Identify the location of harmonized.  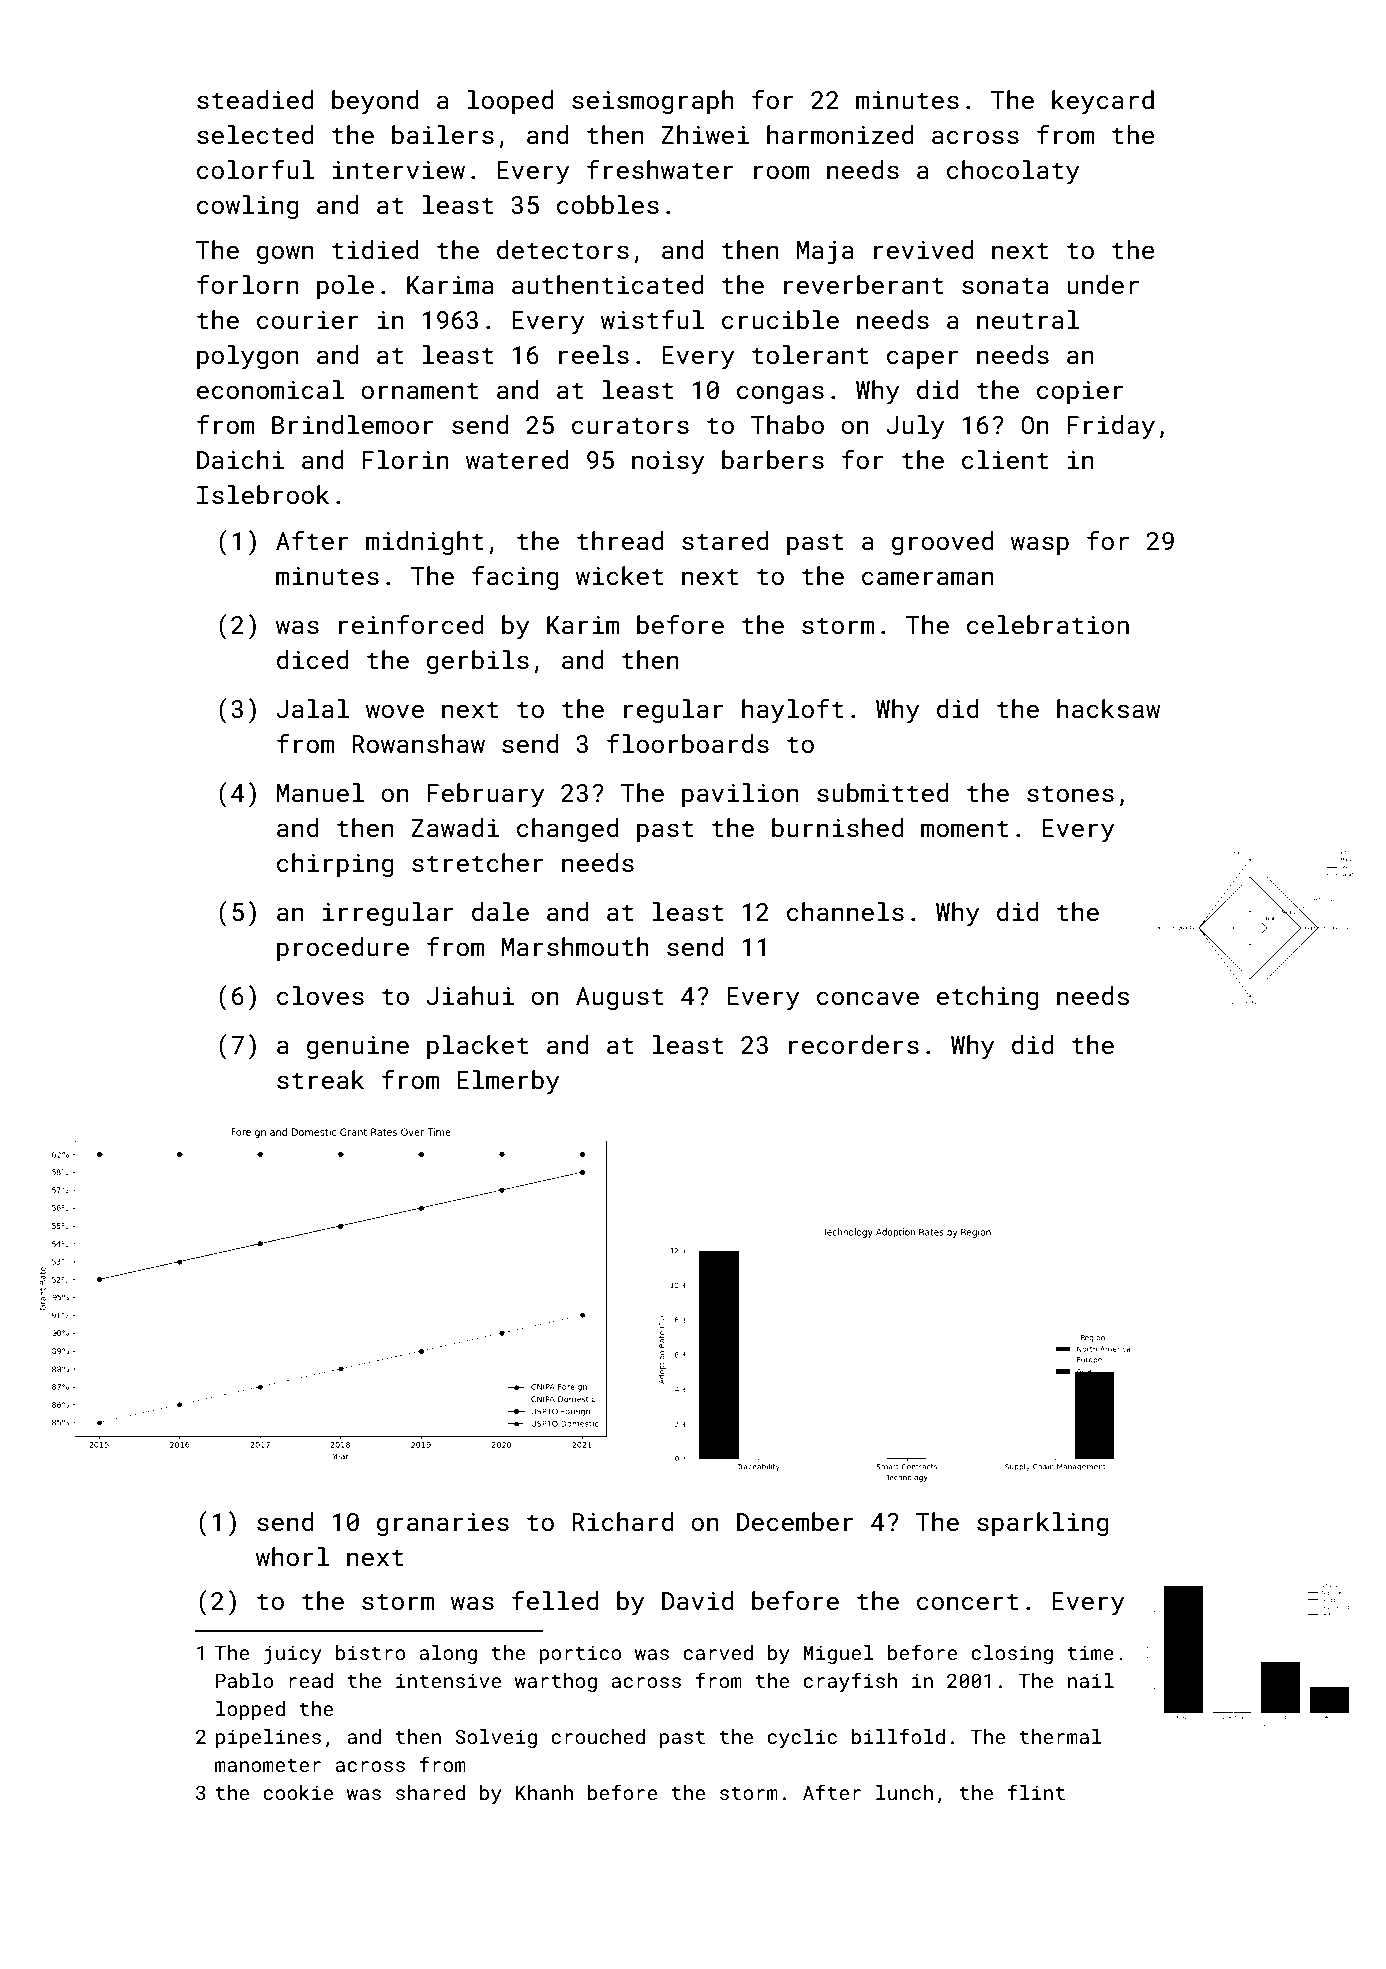
(840, 135).
